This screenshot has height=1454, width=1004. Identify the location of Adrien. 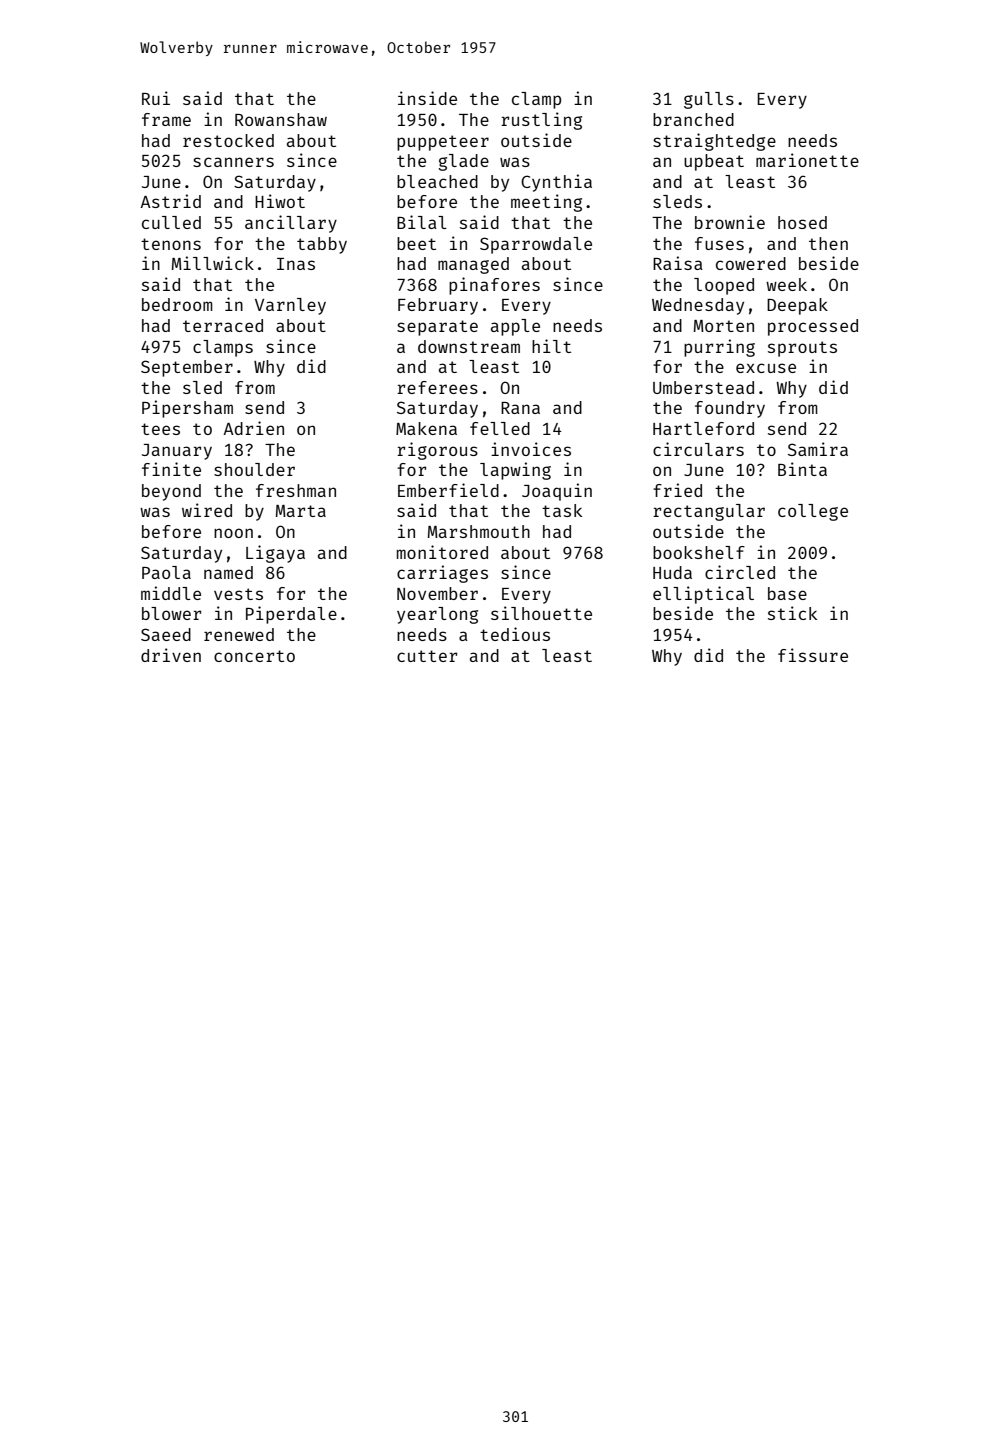
(253, 428).
